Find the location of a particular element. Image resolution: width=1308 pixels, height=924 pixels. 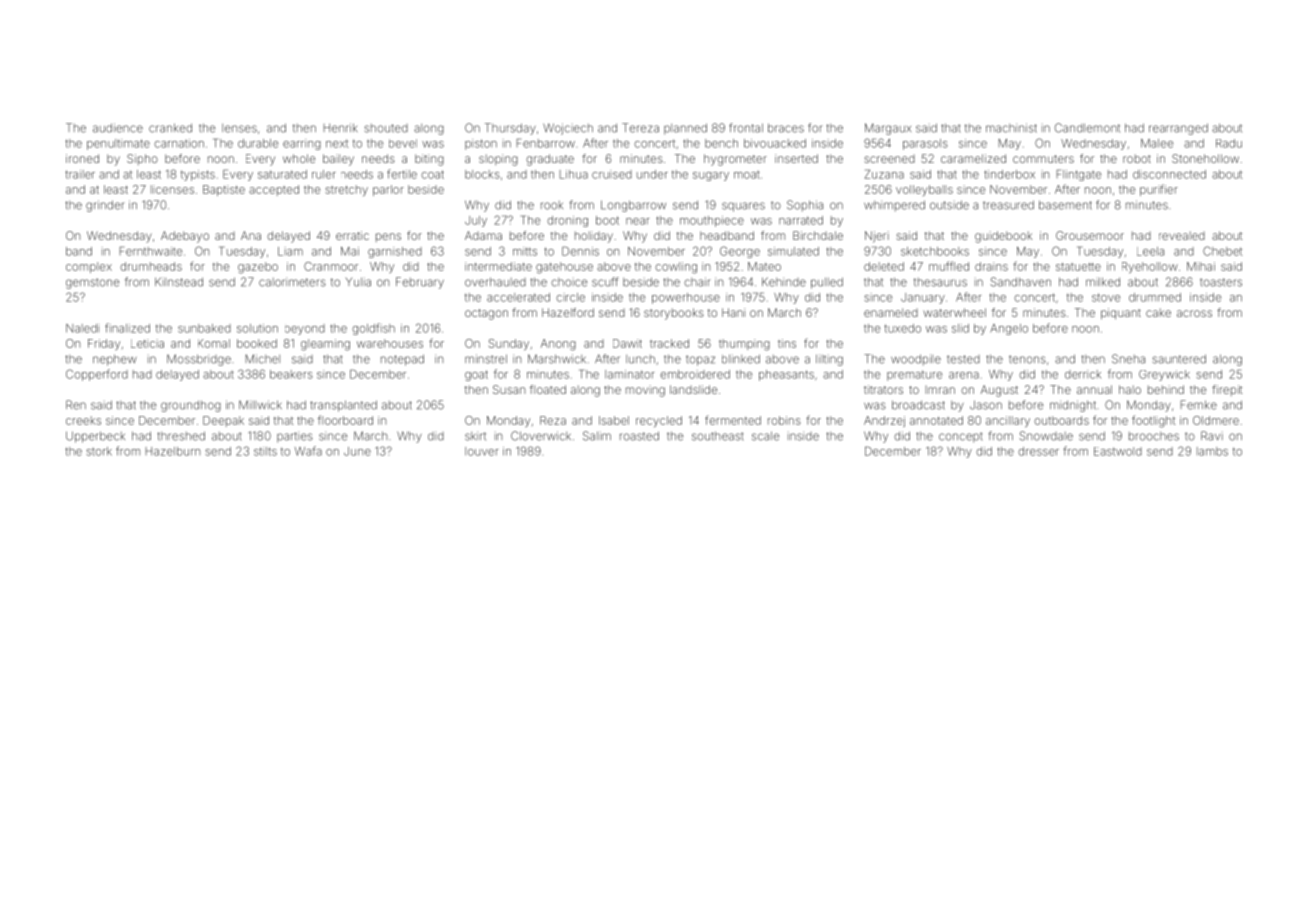

Eastwold is located at coordinates (1118, 451).
